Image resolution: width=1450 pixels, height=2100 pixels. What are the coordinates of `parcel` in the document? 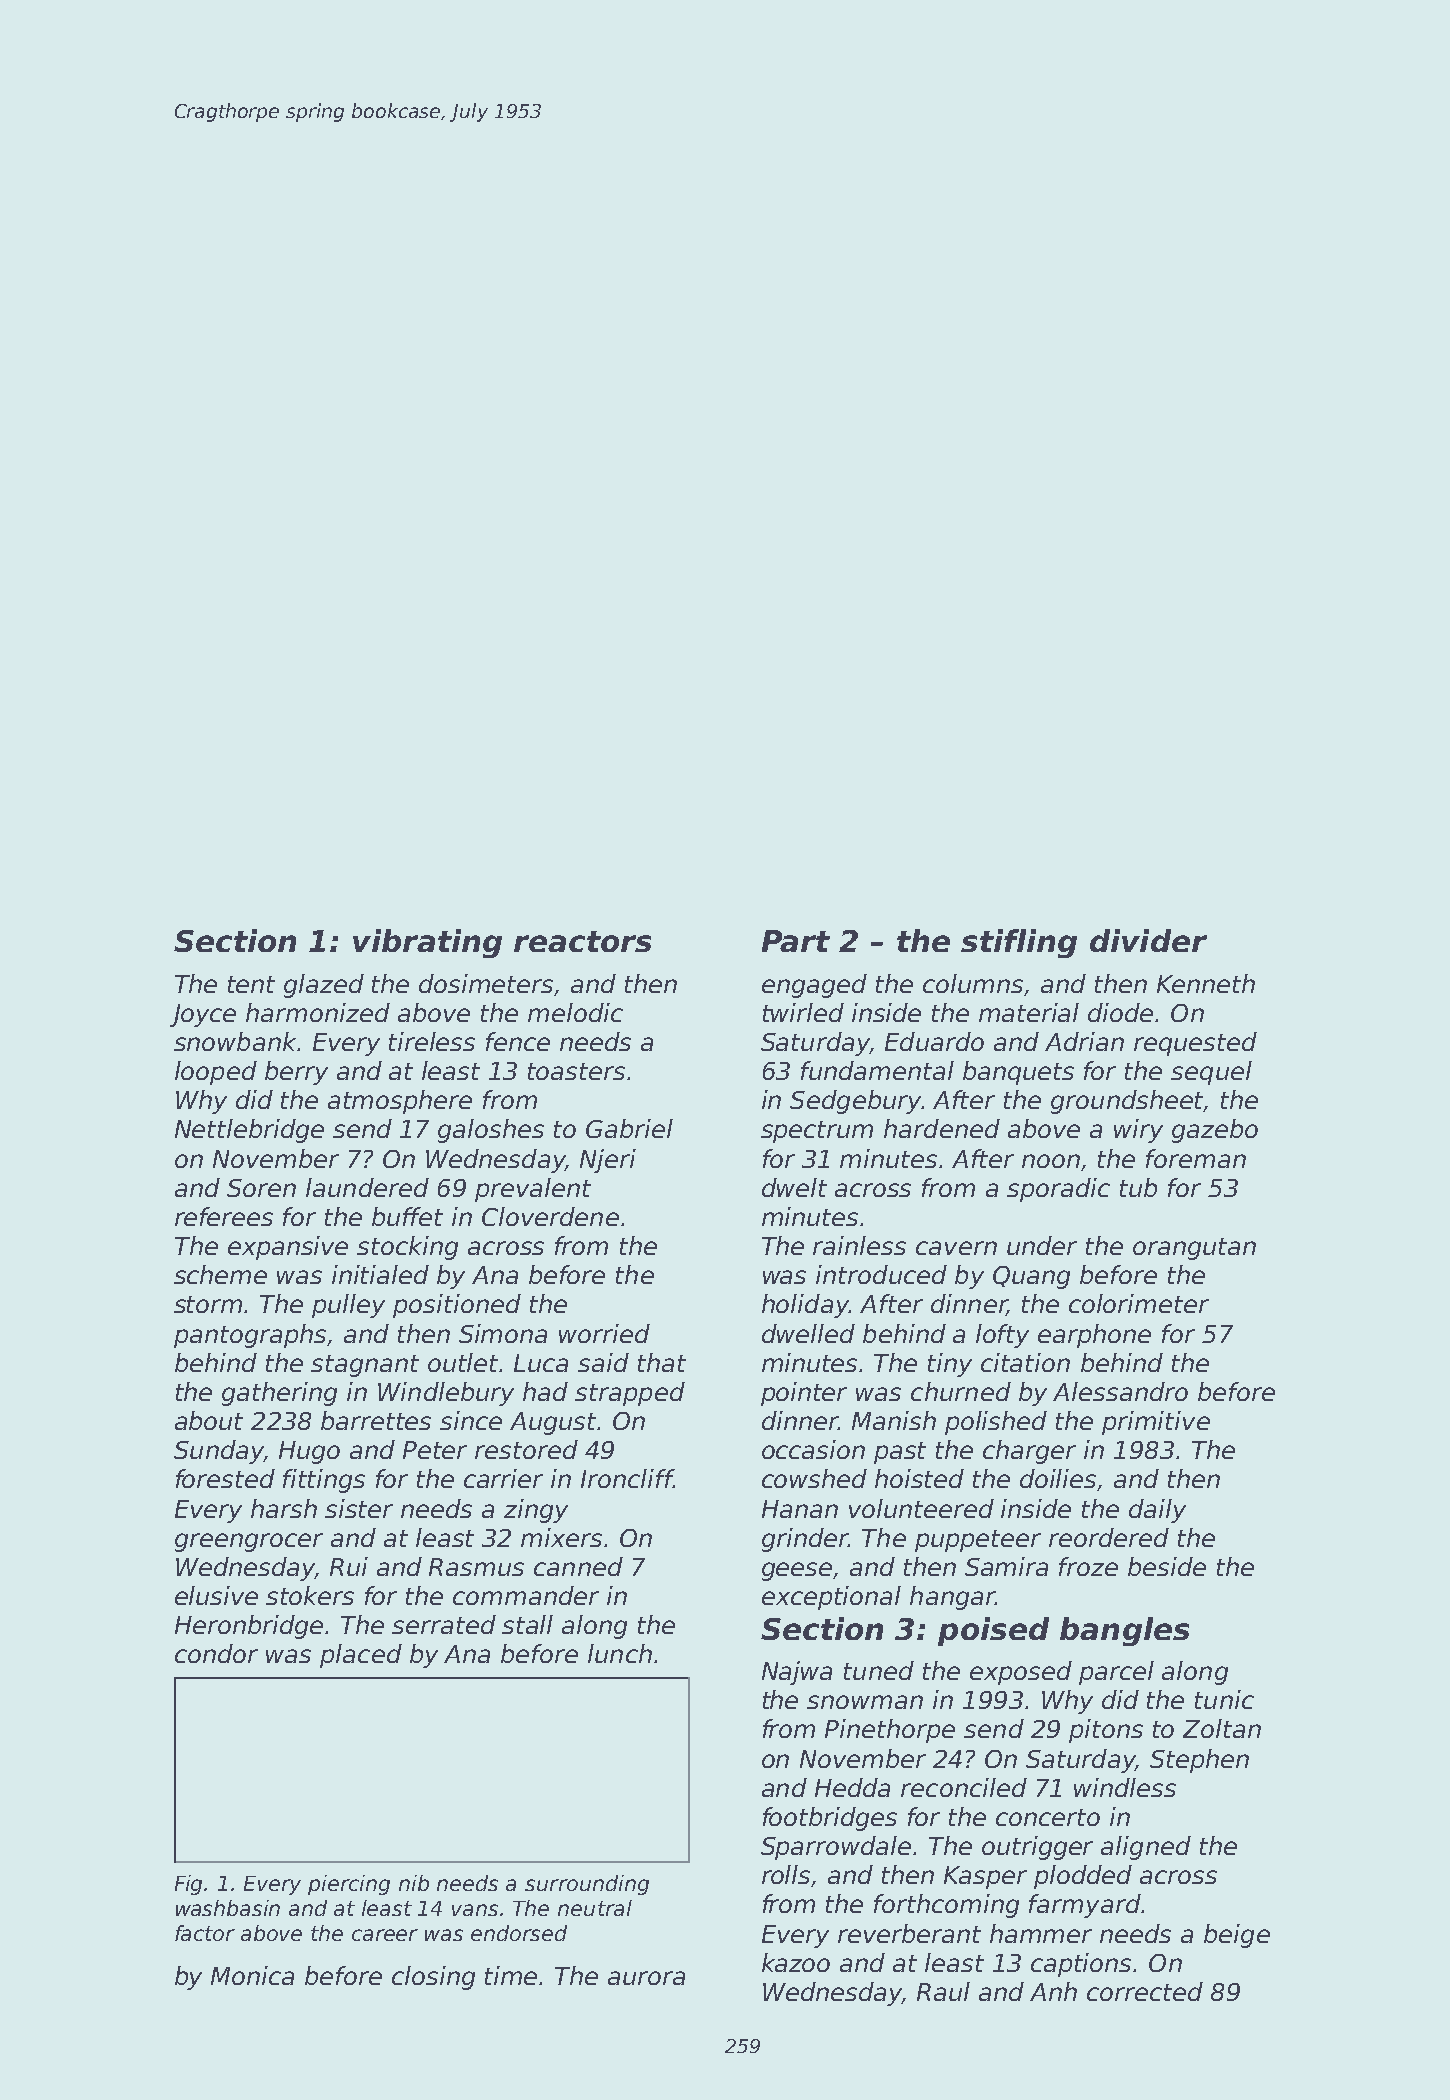 It's located at (1116, 1673).
